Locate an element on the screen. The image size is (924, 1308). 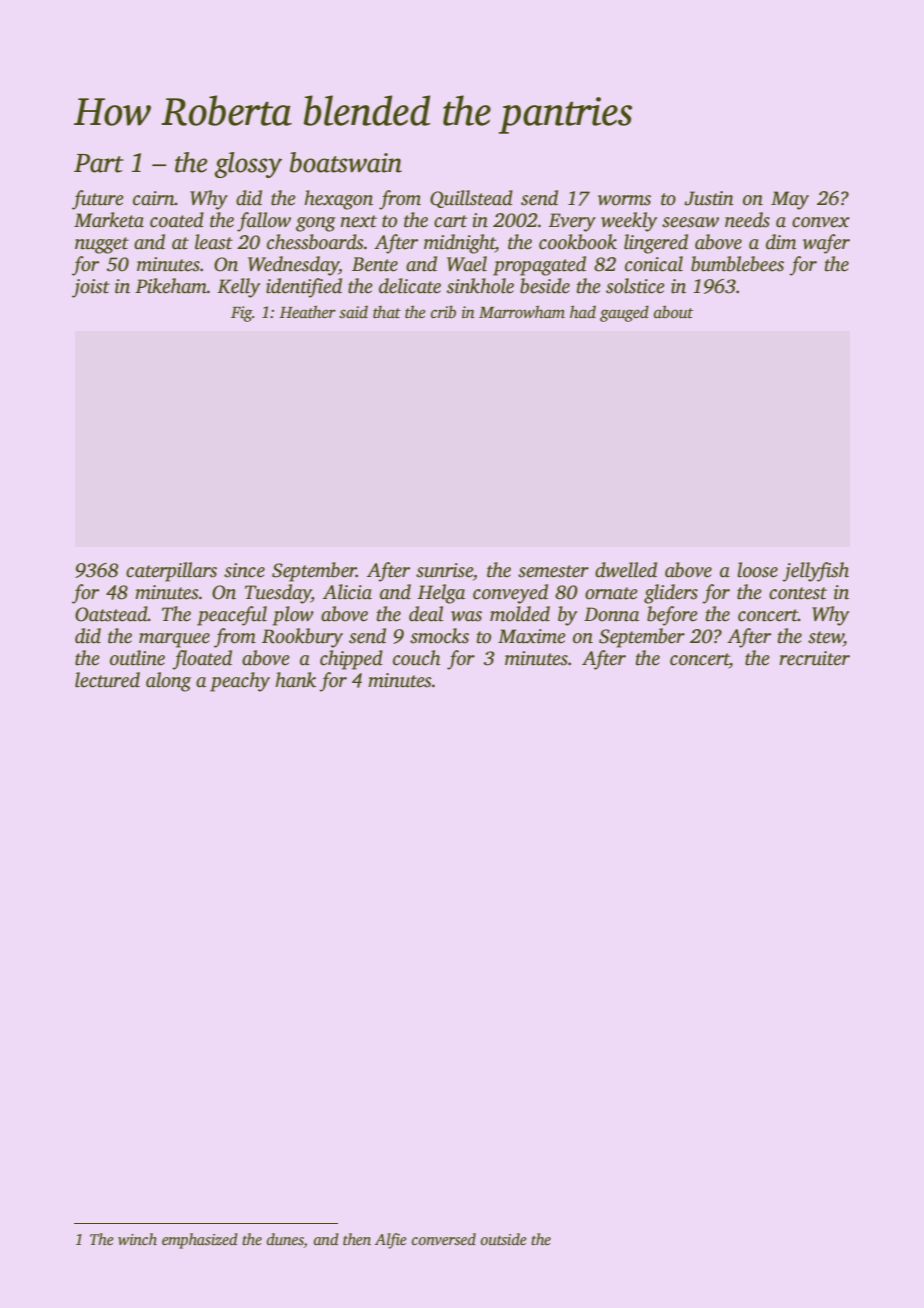
loose is located at coordinates (757, 570).
